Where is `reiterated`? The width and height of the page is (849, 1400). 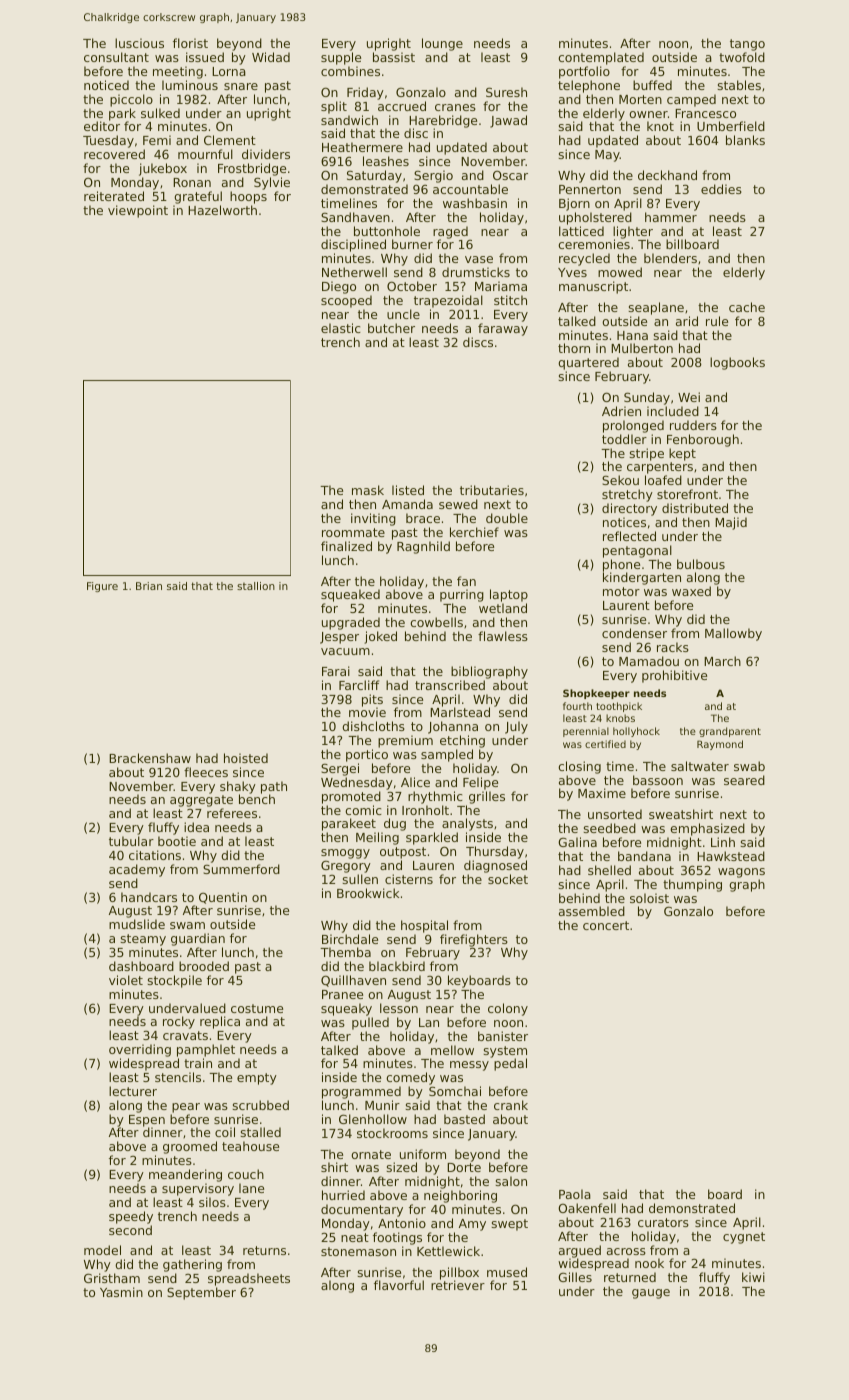
reiterated is located at coordinates (114, 196).
